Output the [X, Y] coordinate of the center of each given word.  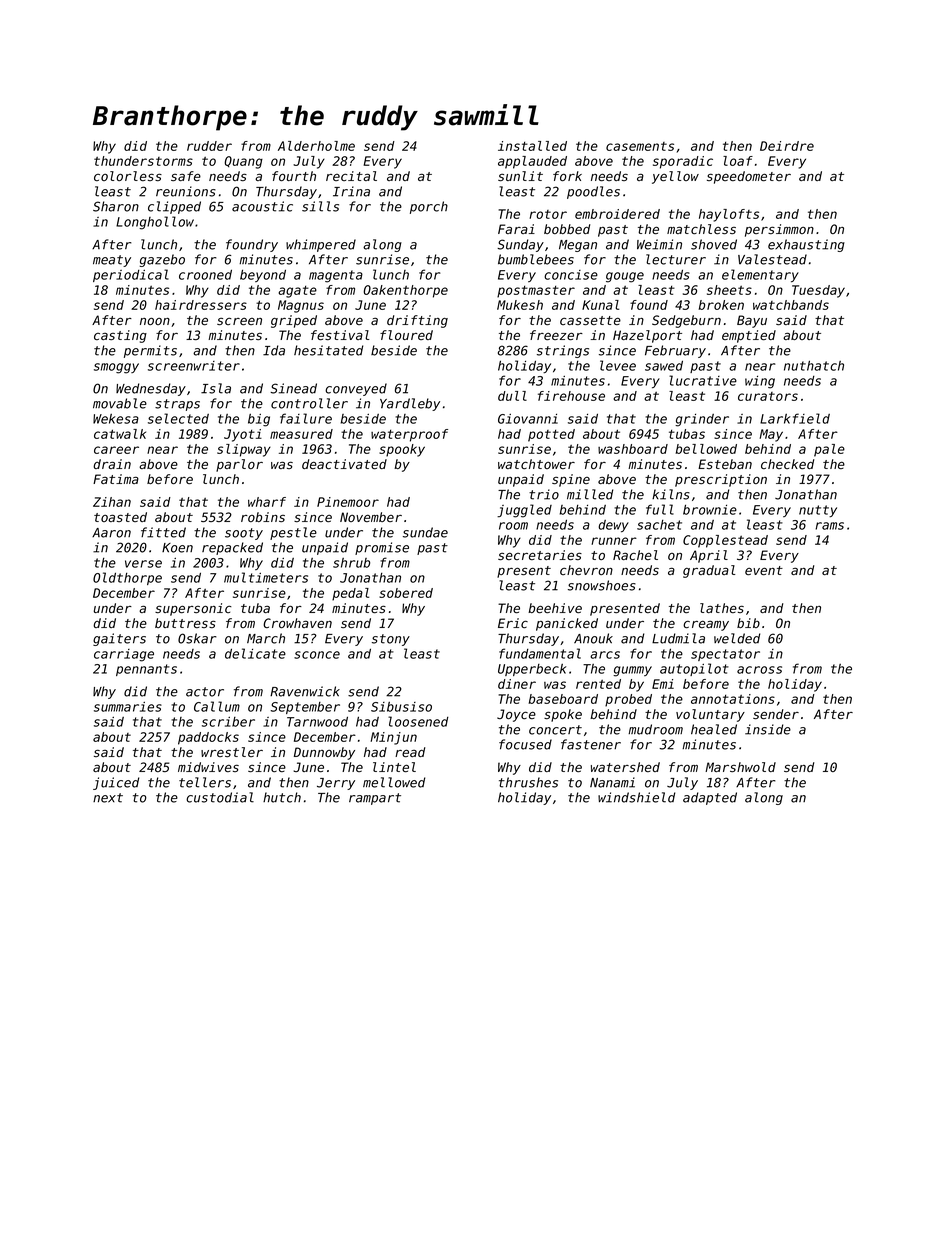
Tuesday [818, 291]
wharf [267, 502]
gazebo [162, 260]
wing [760, 382]
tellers [205, 782]
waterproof [409, 435]
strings [563, 351]
